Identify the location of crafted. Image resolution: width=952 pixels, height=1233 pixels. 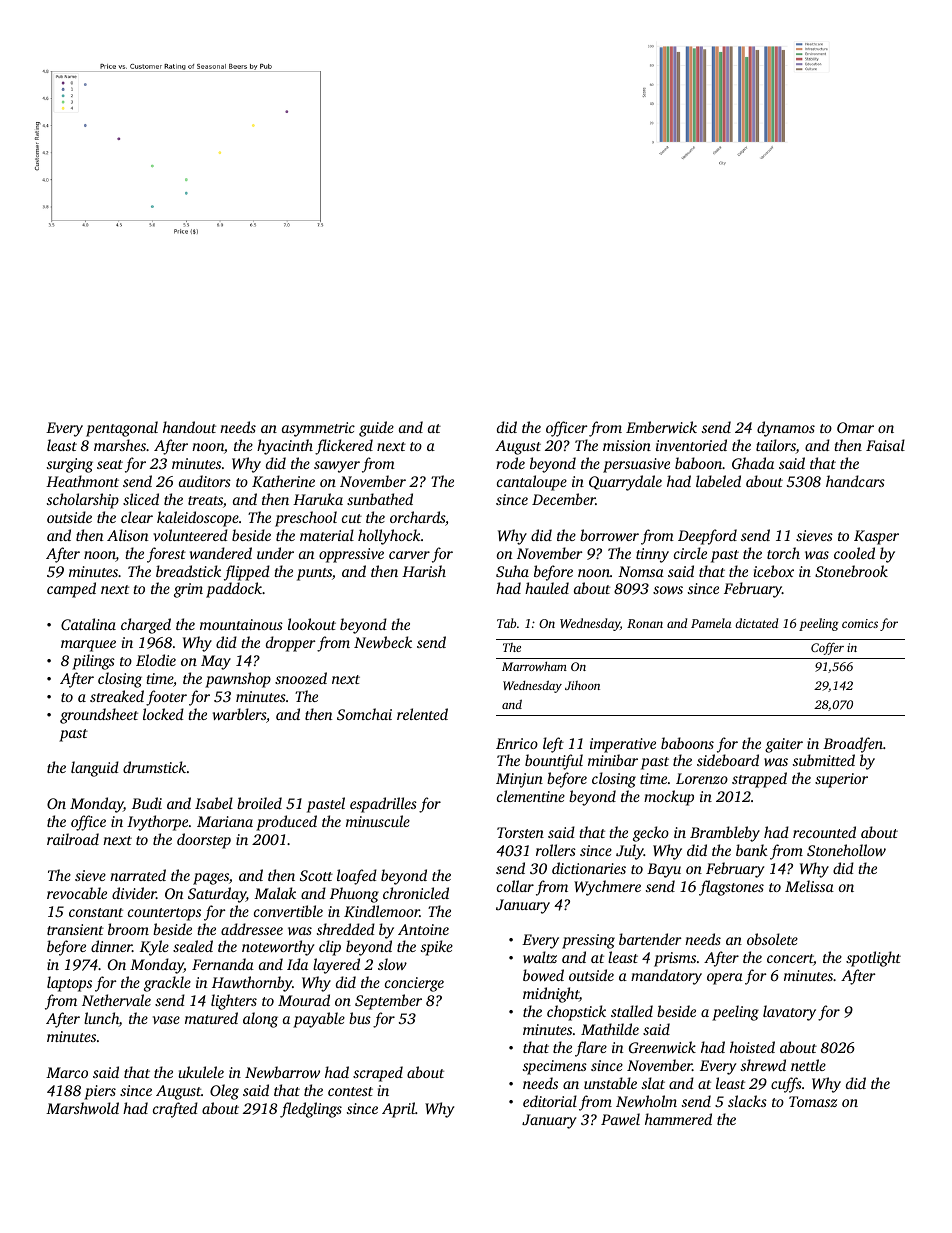
(175, 1110).
